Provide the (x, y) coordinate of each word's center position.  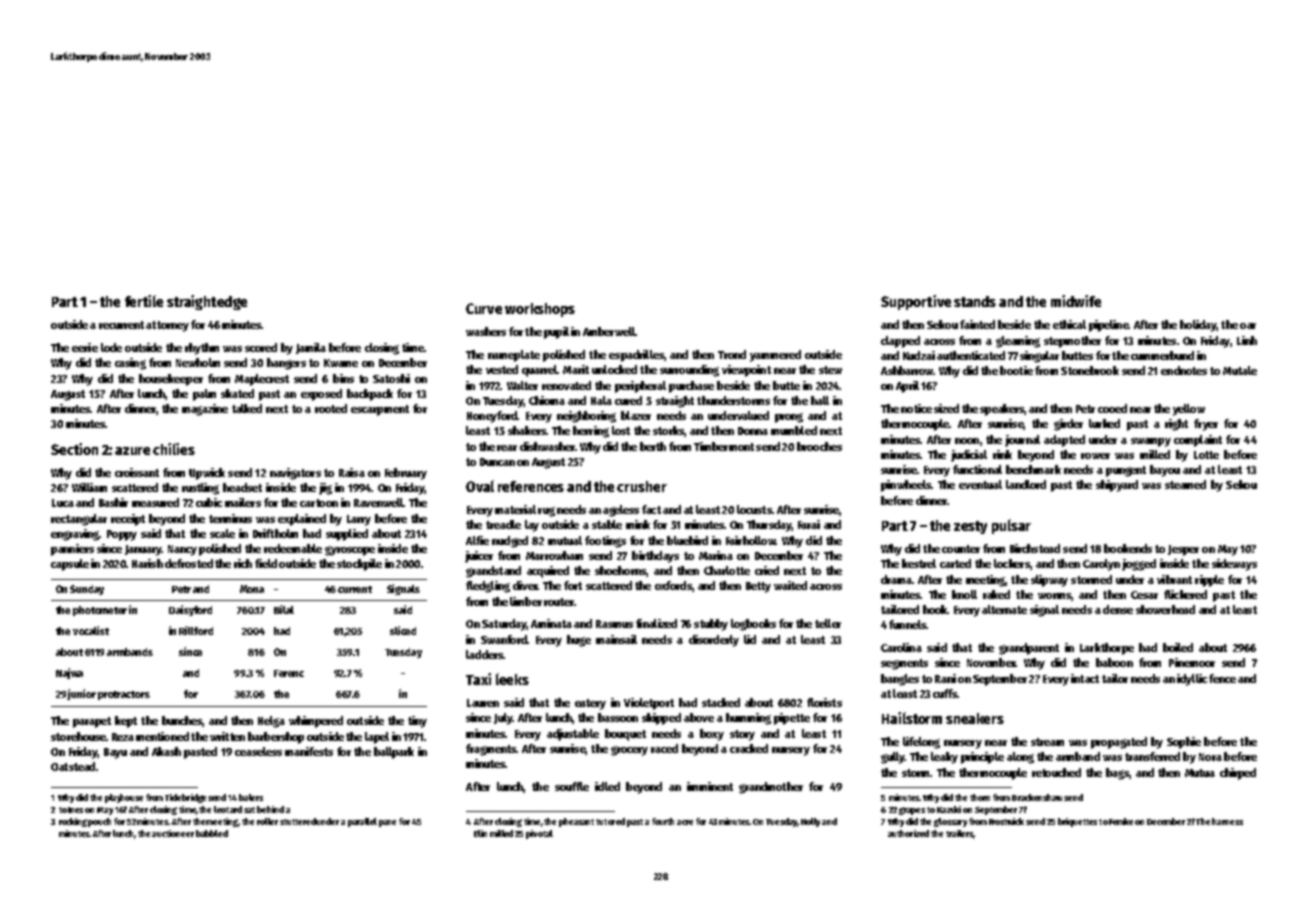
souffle (572, 786)
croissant (137, 472)
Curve (484, 308)
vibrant (1174, 579)
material (515, 509)
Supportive (916, 302)
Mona (252, 589)
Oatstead (73, 766)
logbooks (753, 625)
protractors (124, 695)
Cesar (1144, 595)
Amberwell (609, 331)
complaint (1198, 441)
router (559, 602)
